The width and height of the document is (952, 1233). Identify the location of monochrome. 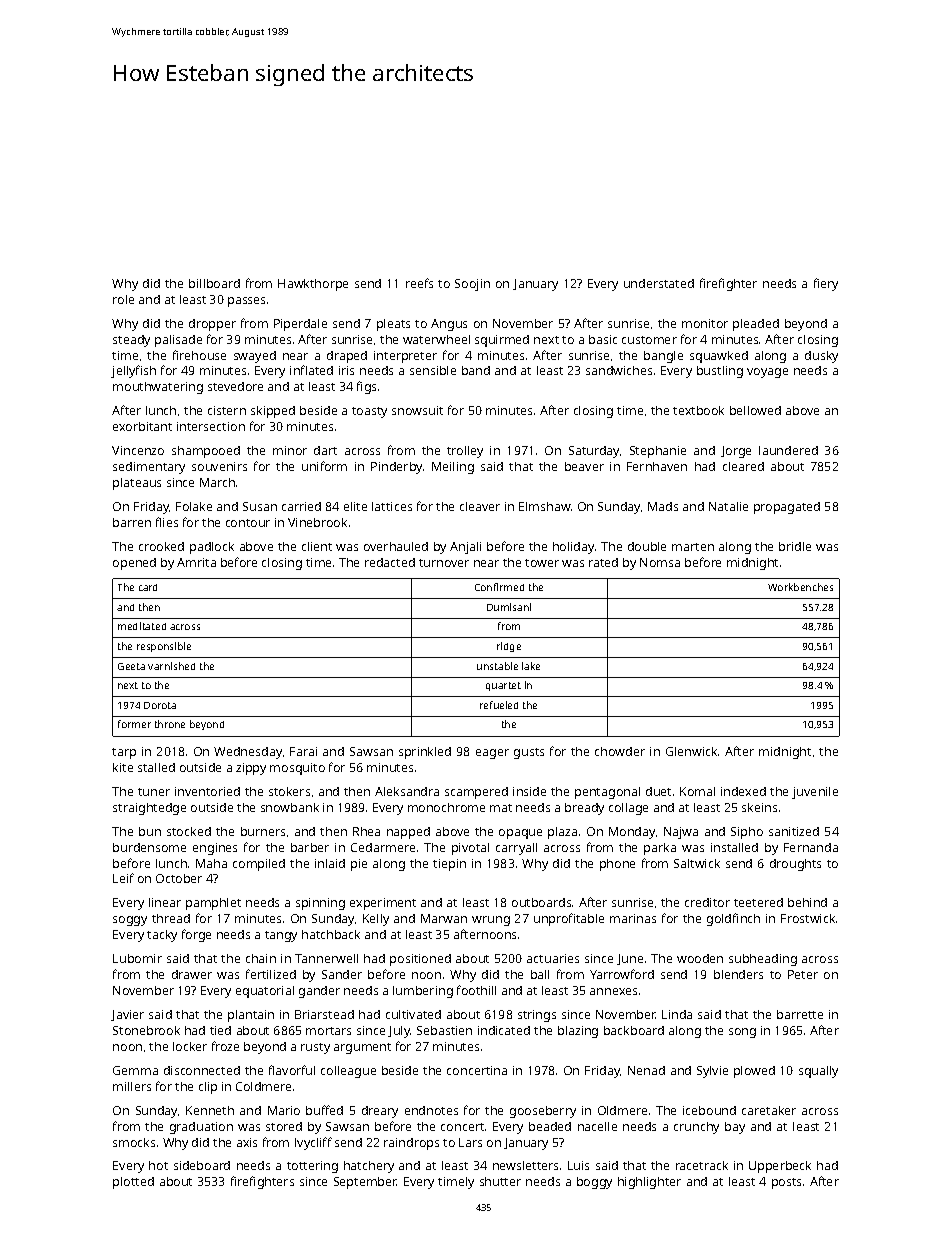
(446, 807).
